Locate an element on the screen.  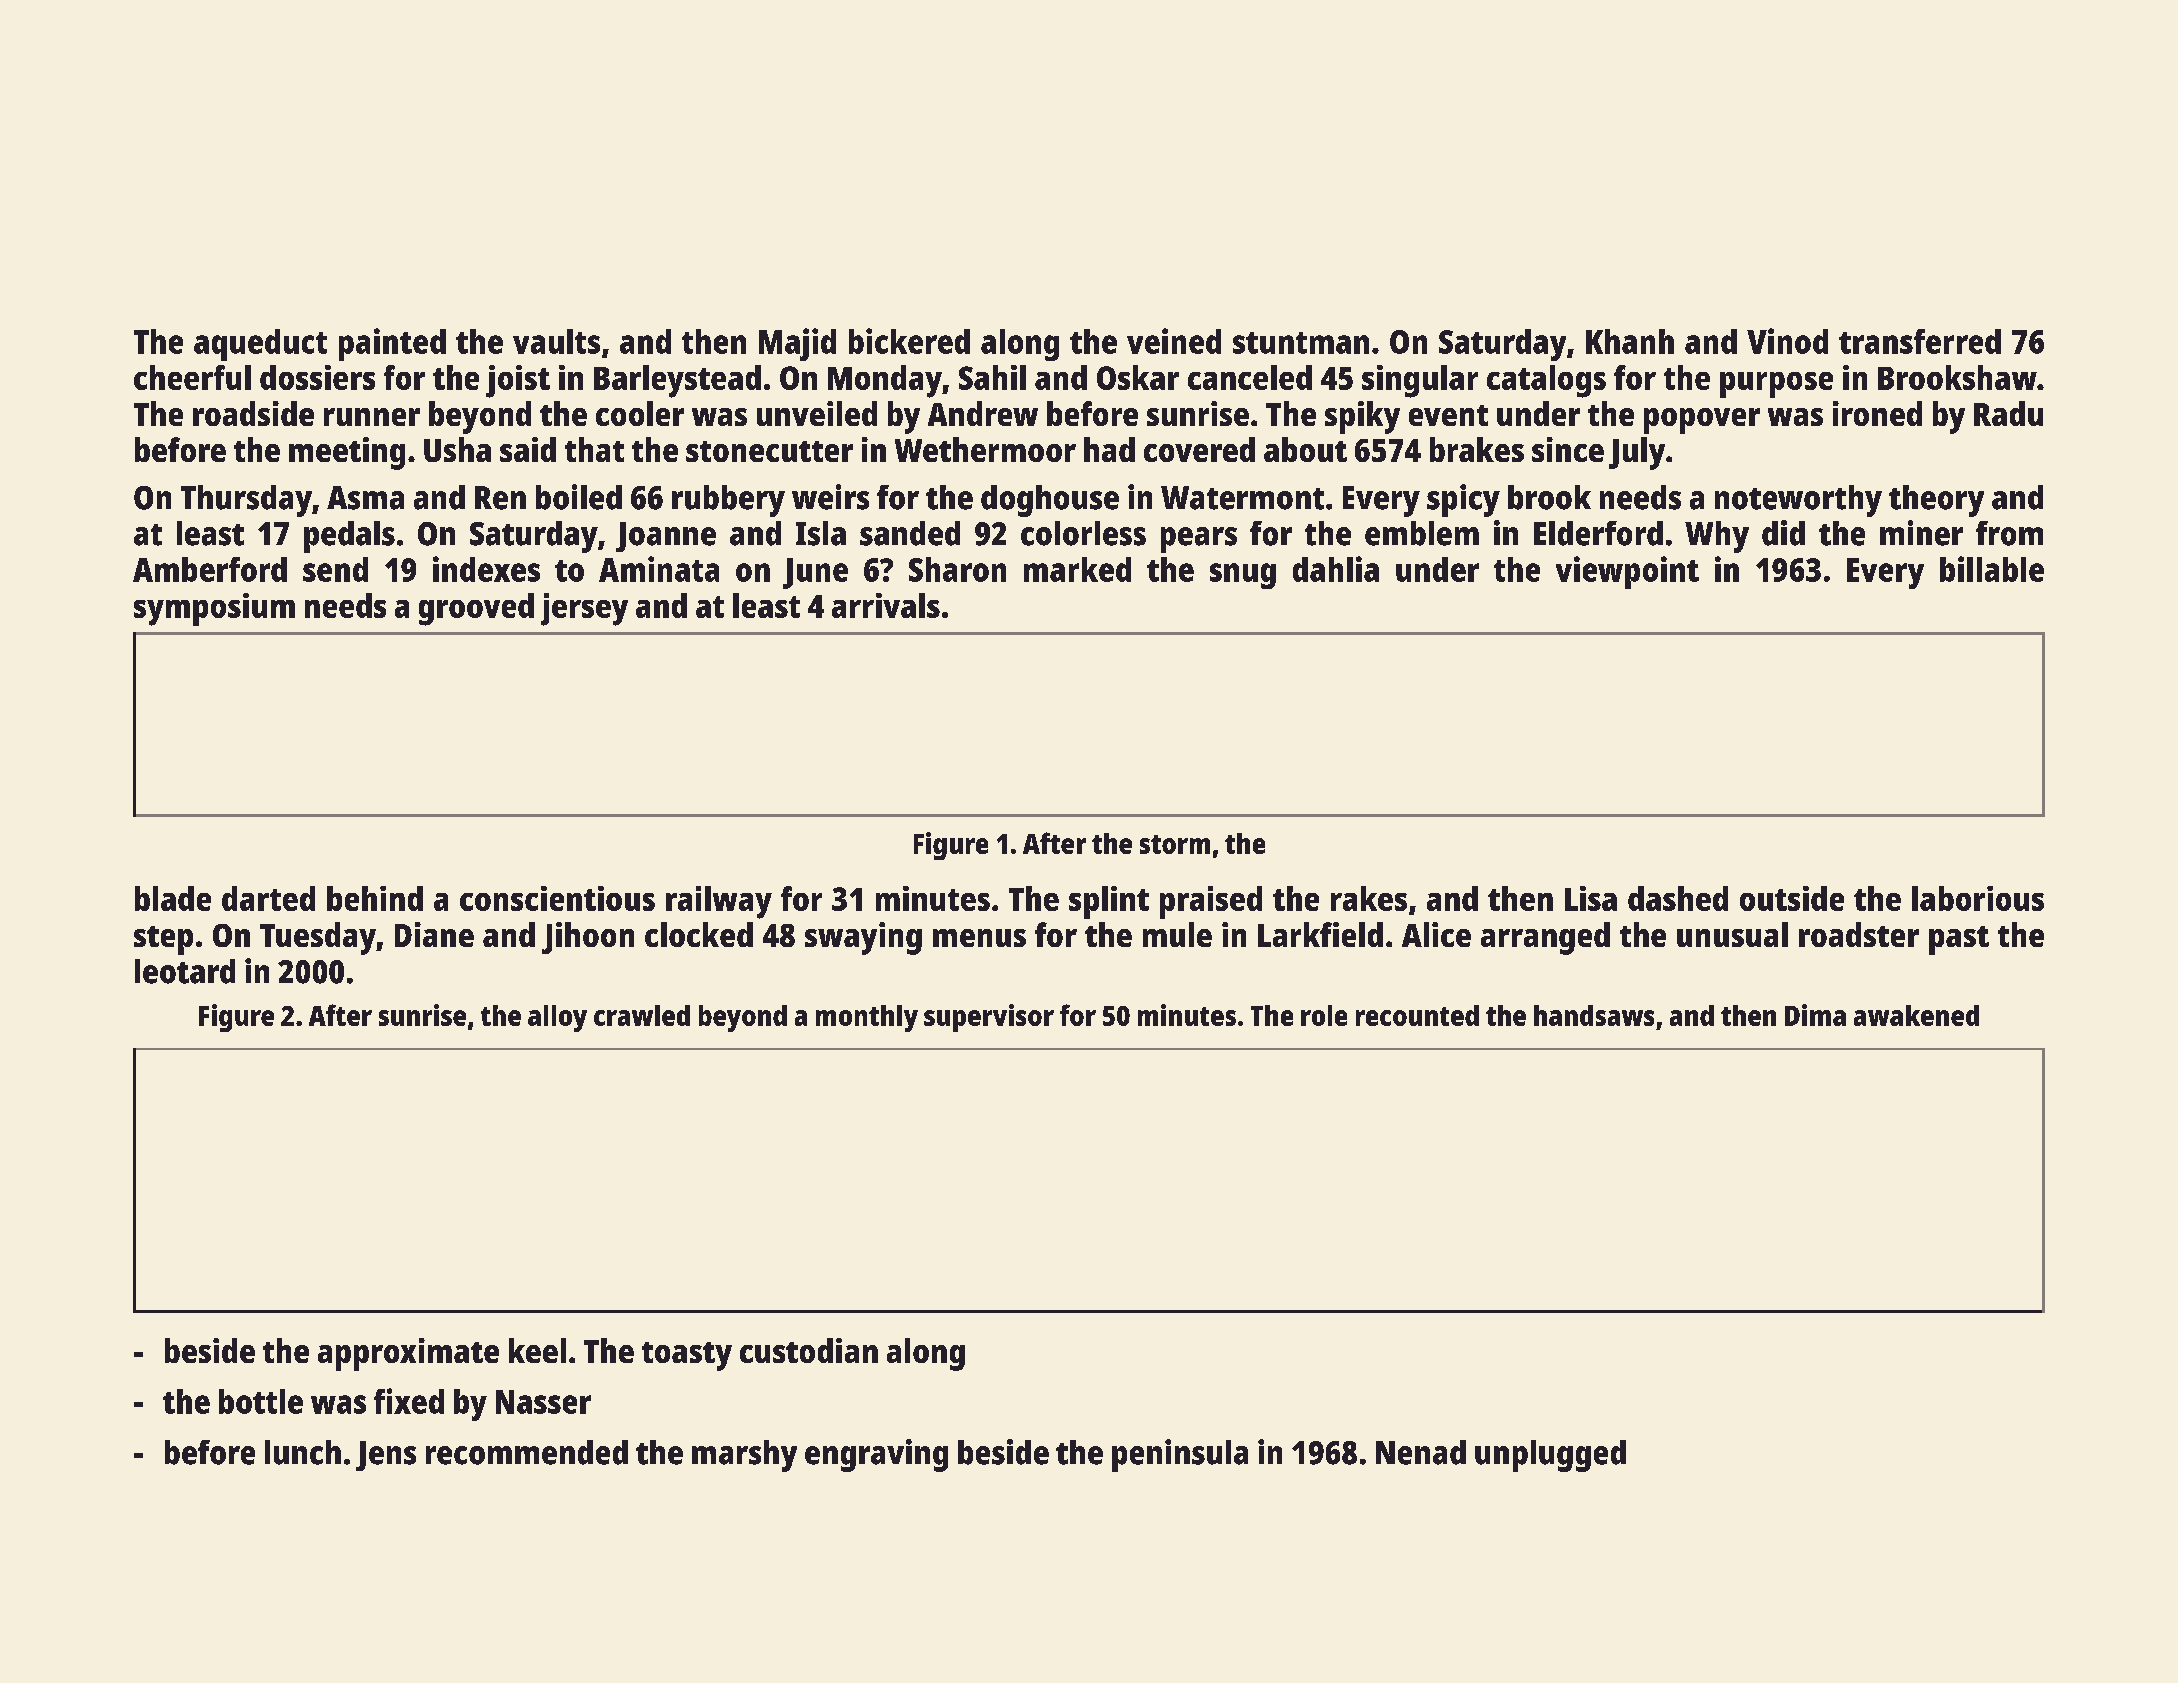
unveiled is located at coordinates (817, 413).
